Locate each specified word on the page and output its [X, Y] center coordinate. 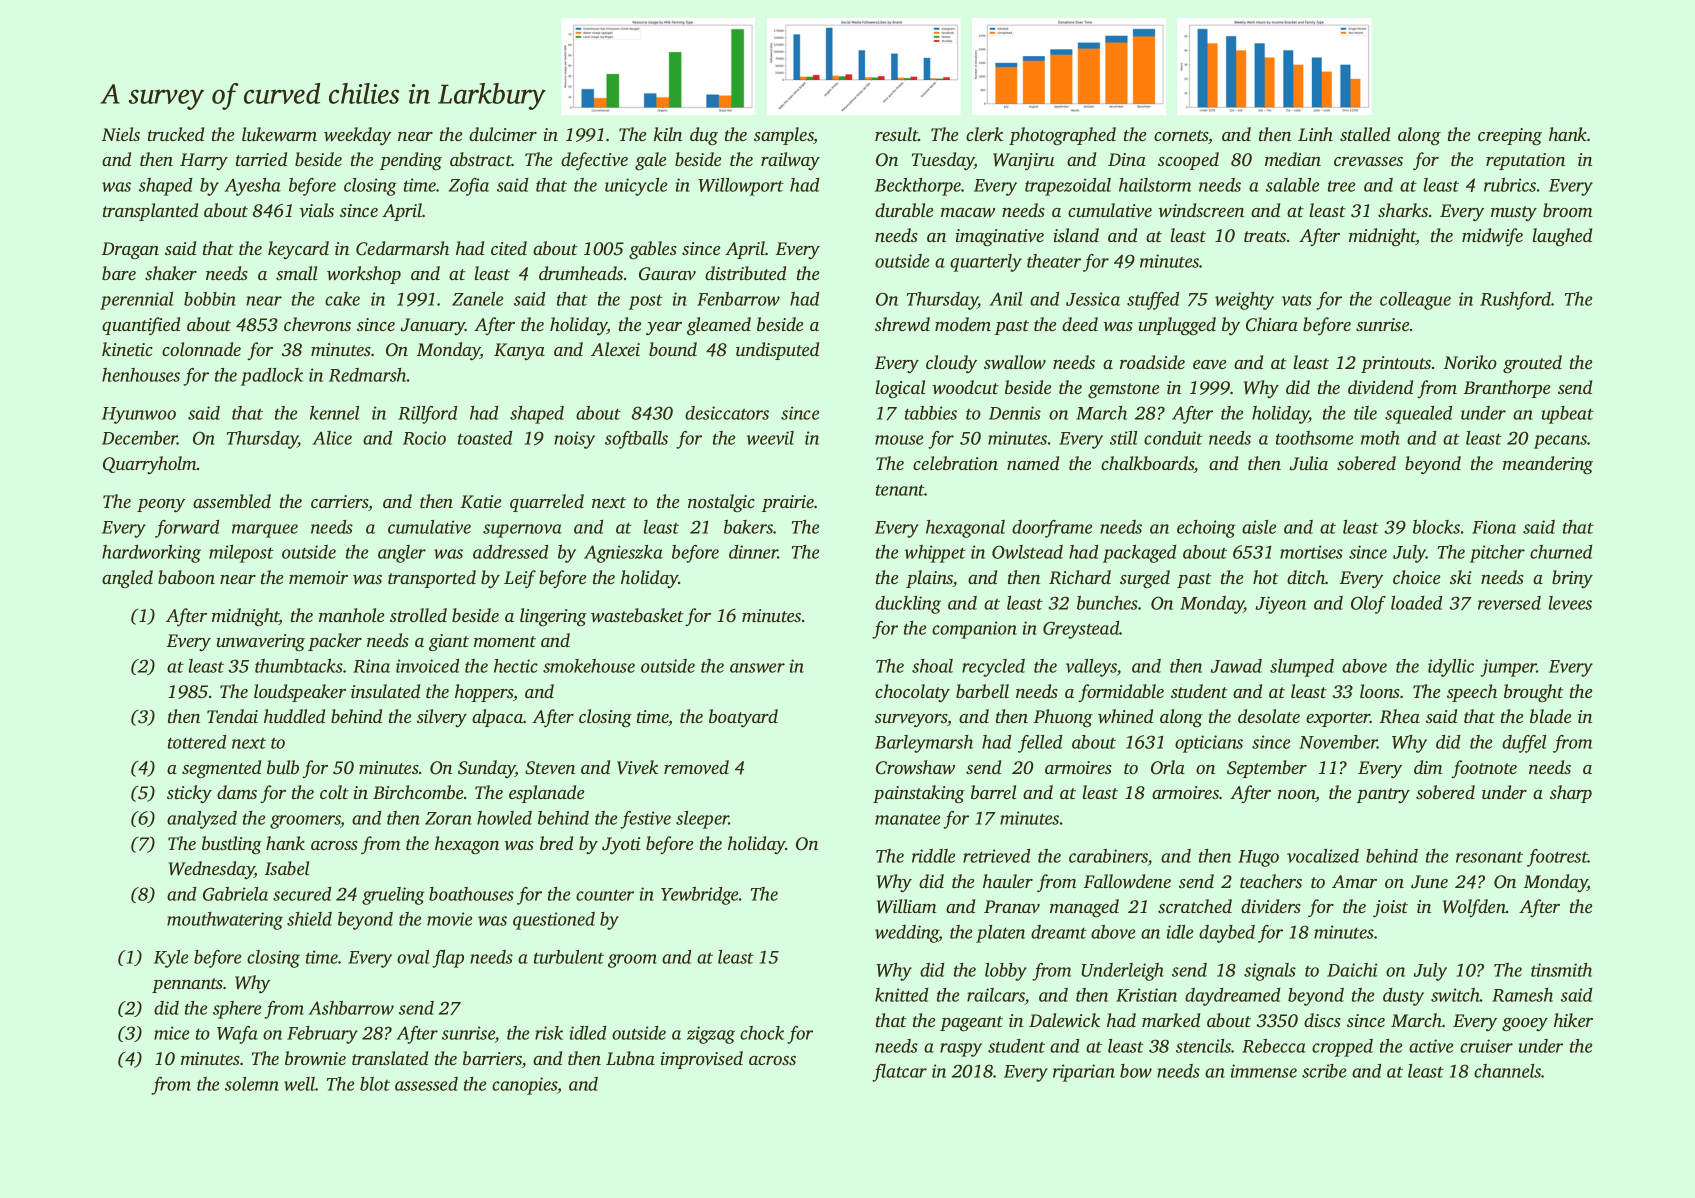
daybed [1227, 934]
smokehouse [589, 666]
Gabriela [235, 894]
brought [1534, 693]
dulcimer [503, 134]
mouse [899, 440]
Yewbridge [699, 896]
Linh [1315, 134]
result [896, 134]
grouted [1532, 364]
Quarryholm [150, 465]
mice [171, 1033]
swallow [1015, 362]
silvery [442, 718]
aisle [1259, 527]
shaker [171, 273]
